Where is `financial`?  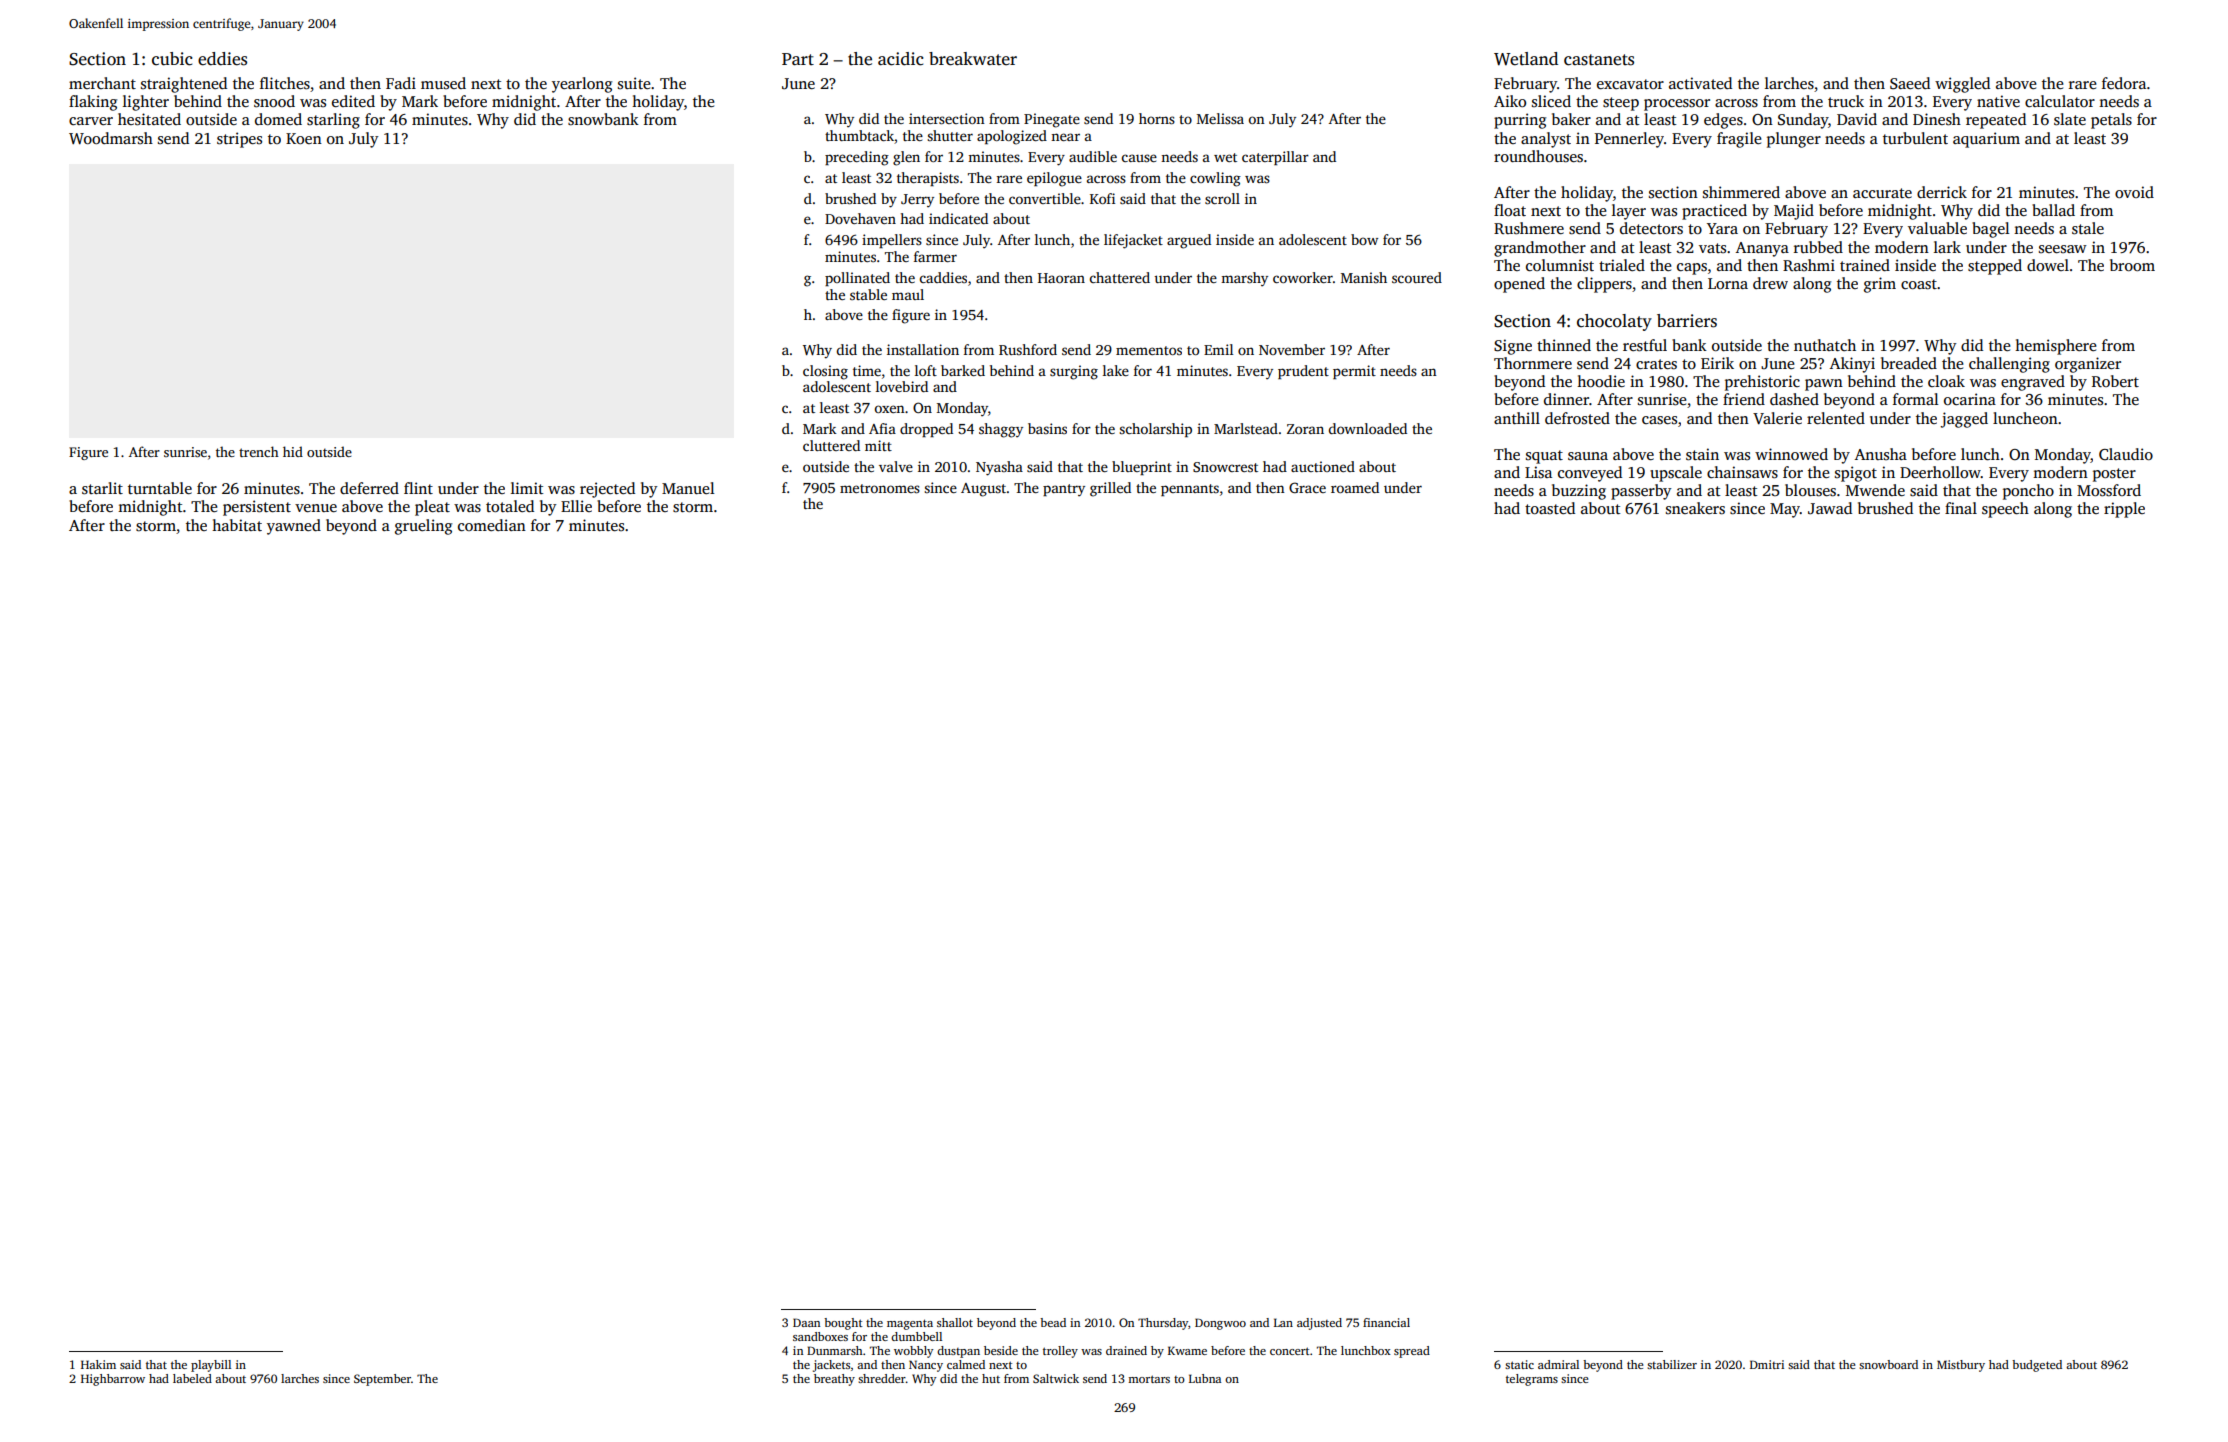
financial is located at coordinates (1386, 1322).
